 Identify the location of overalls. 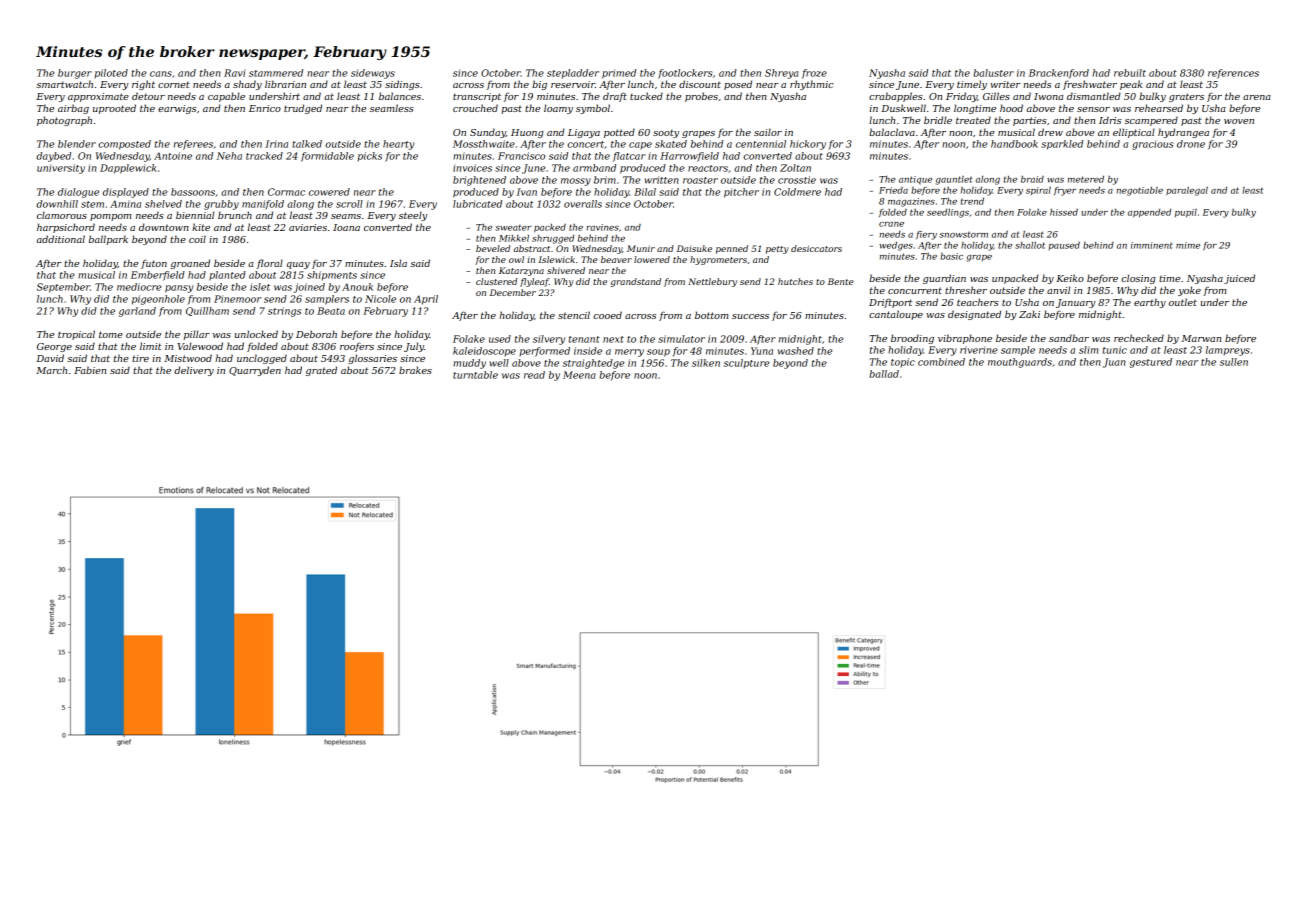
(583, 204).
